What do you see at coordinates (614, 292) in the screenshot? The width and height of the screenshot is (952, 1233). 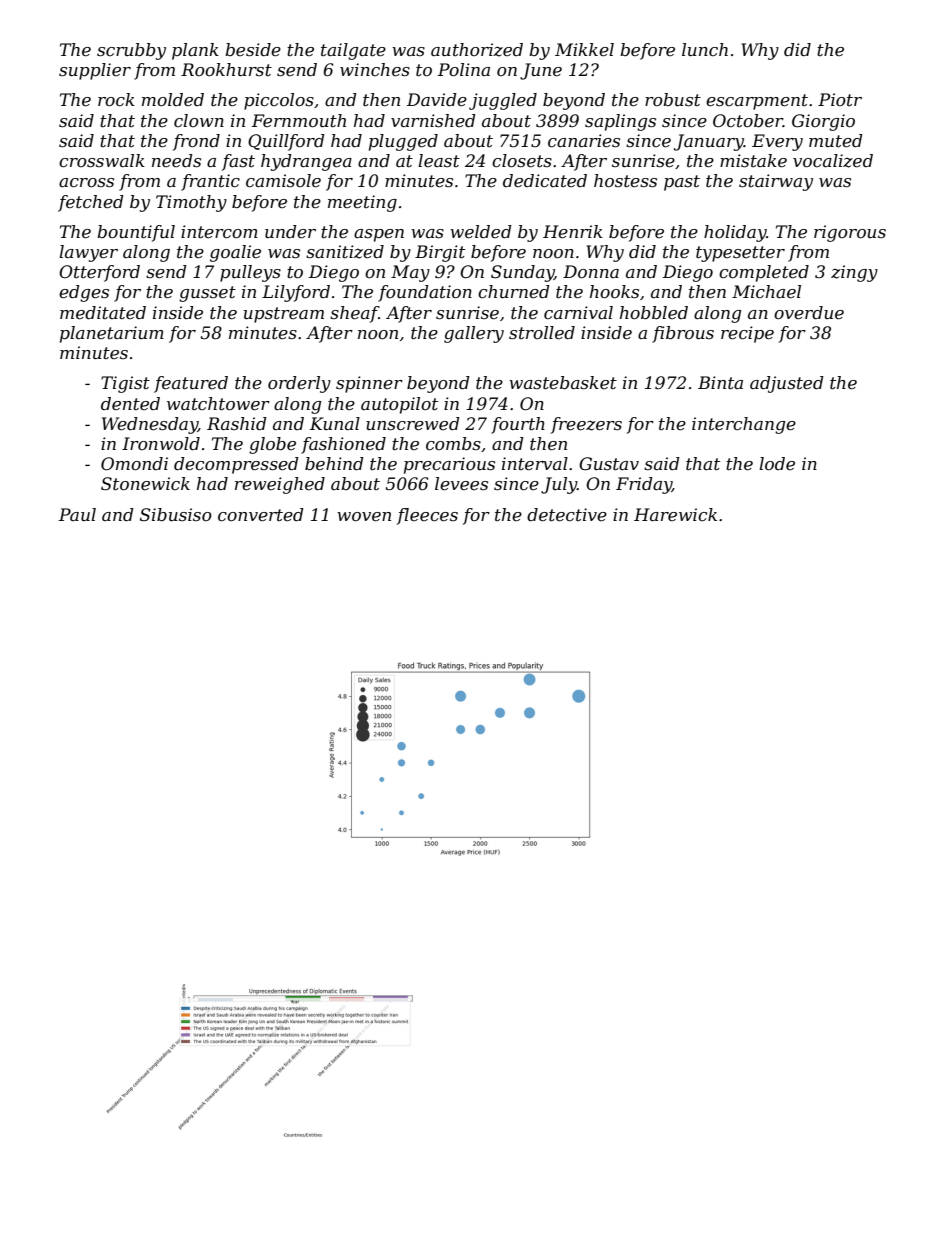 I see `hooks` at bounding box center [614, 292].
